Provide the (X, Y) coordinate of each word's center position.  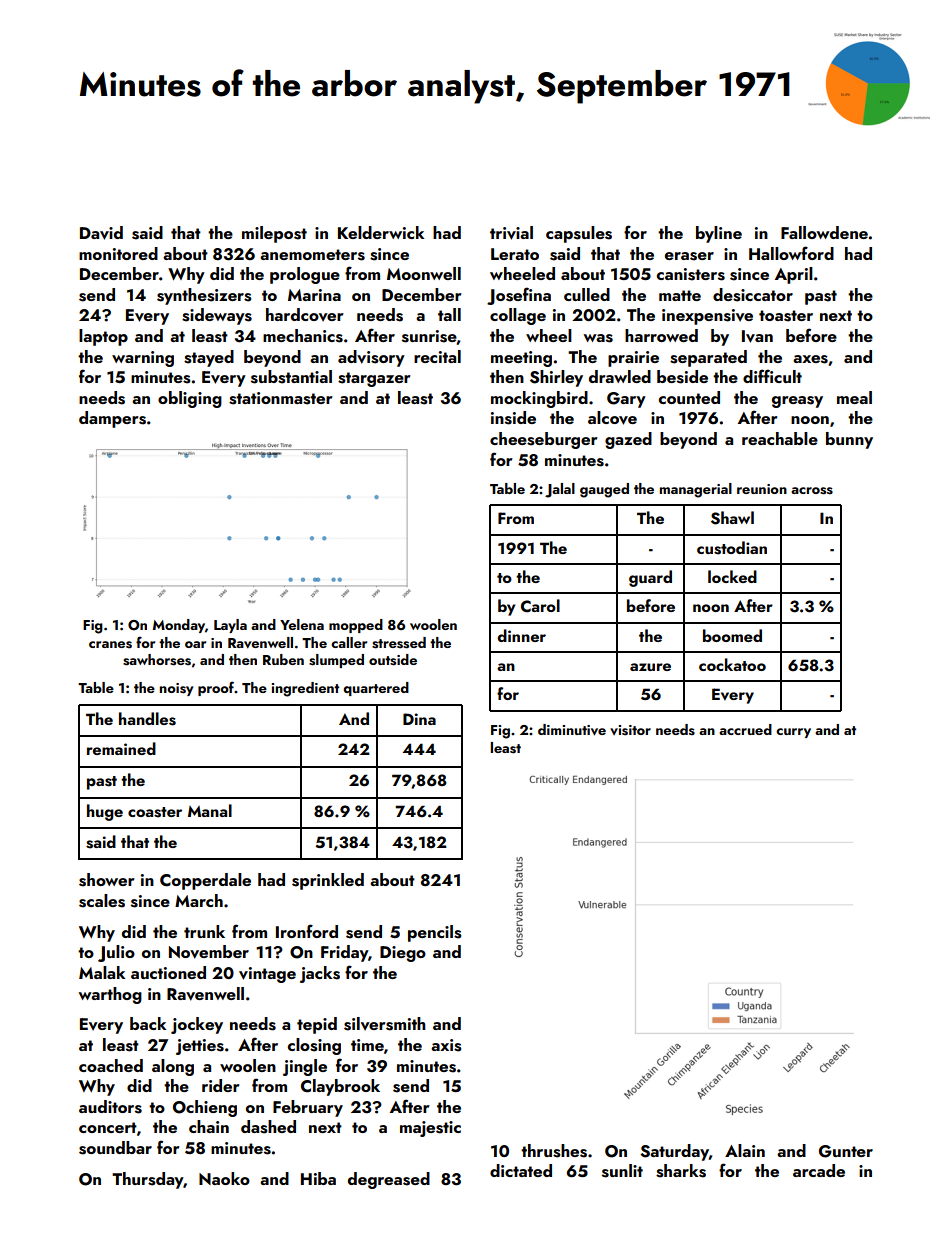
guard (650, 578)
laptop (103, 337)
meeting (521, 359)
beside (682, 377)
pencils (435, 933)
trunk (204, 931)
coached (111, 1065)
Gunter (846, 1151)
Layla (230, 626)
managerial (696, 490)
